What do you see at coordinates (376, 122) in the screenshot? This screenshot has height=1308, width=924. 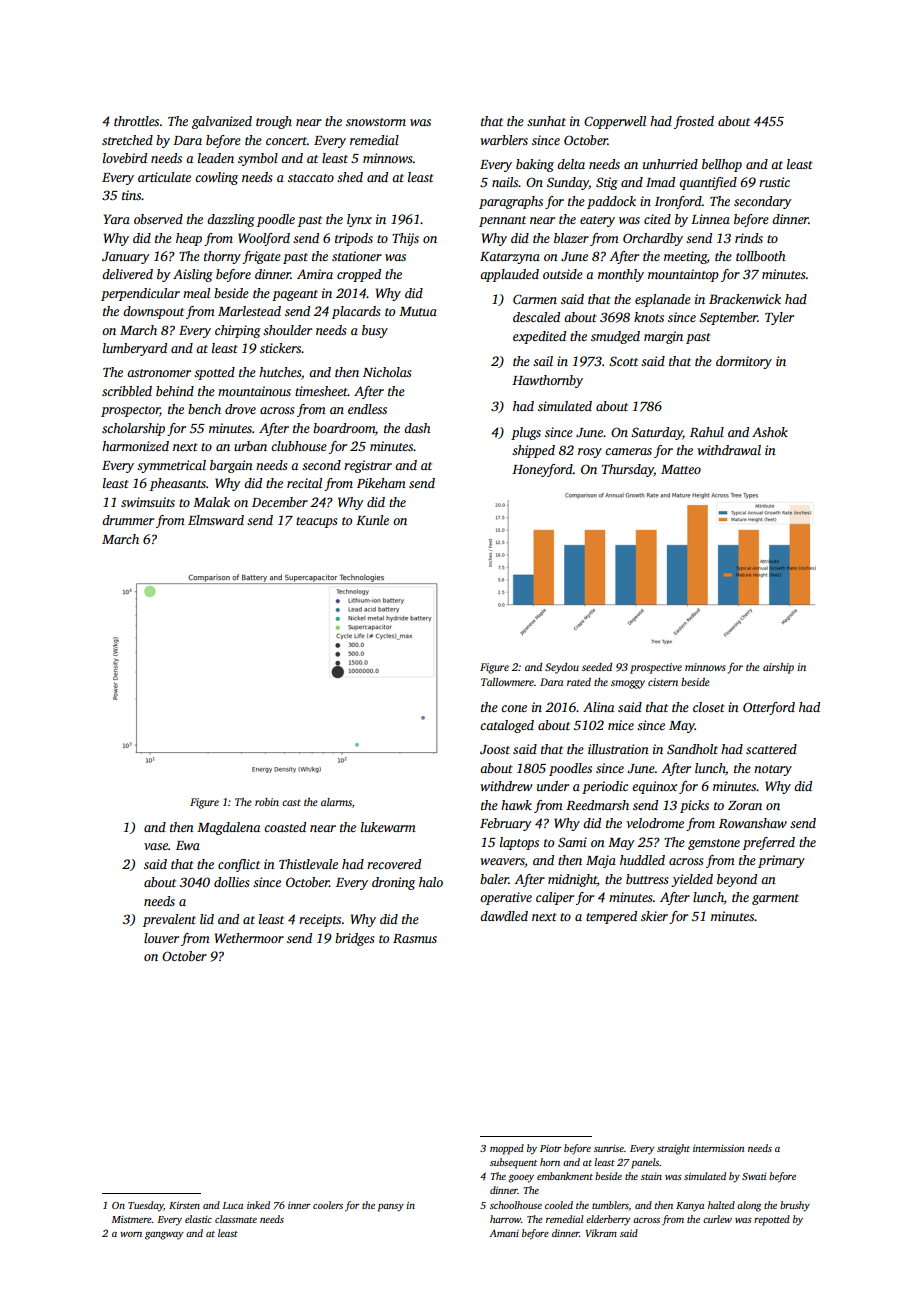 I see `snowstorm` at bounding box center [376, 122].
